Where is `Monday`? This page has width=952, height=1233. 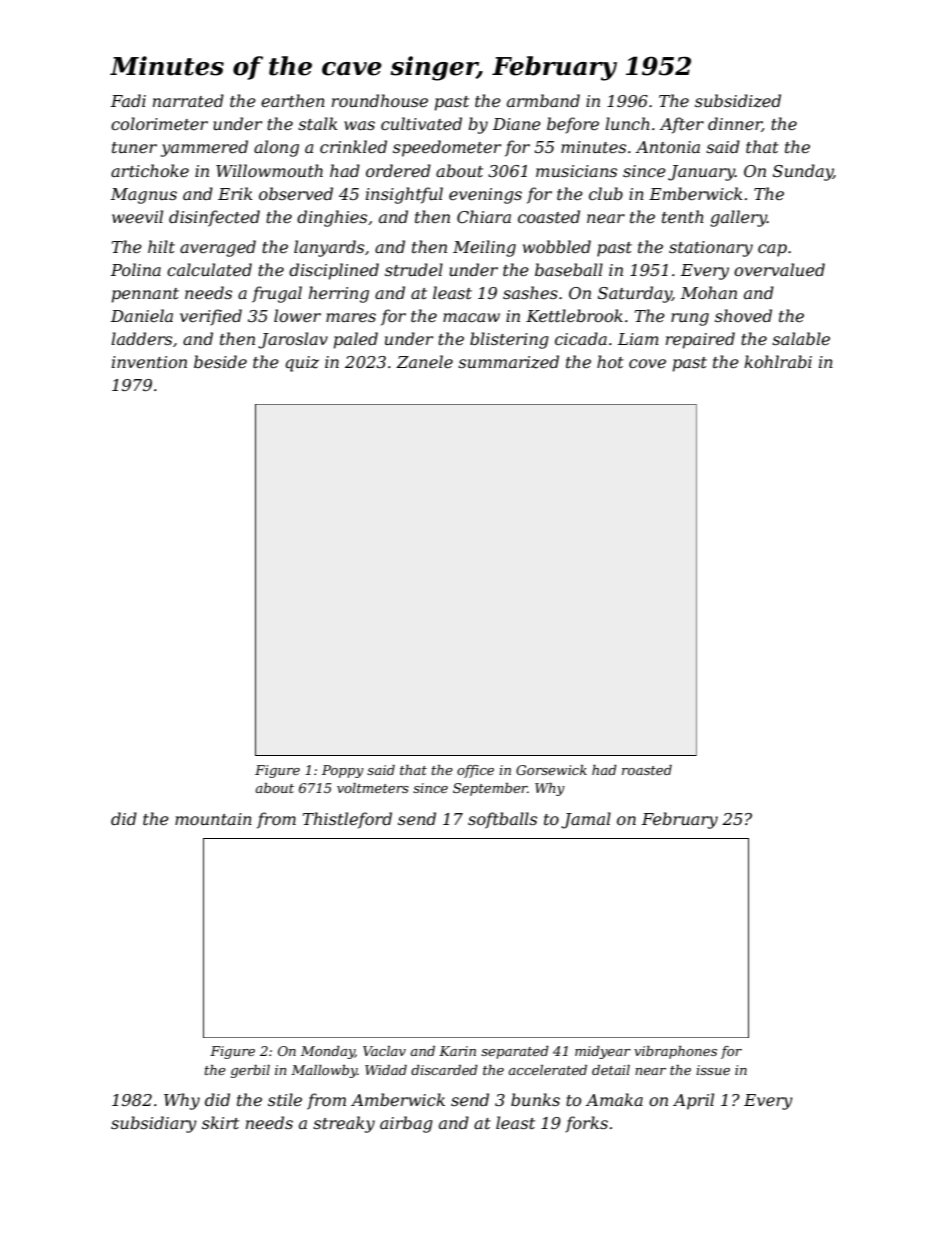 Monday is located at coordinates (328, 1052).
